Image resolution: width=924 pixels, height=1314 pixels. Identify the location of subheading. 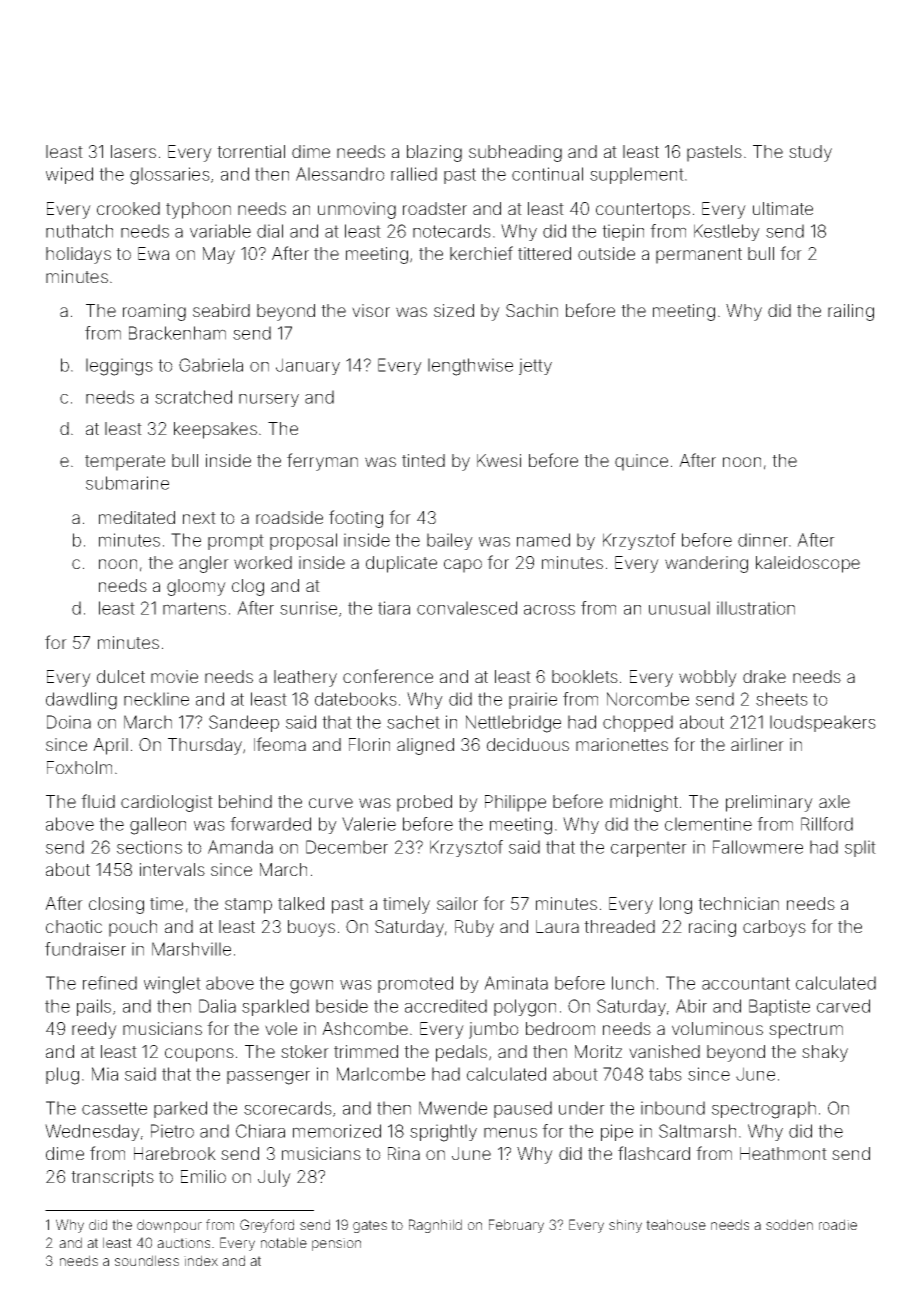
(515, 153).
